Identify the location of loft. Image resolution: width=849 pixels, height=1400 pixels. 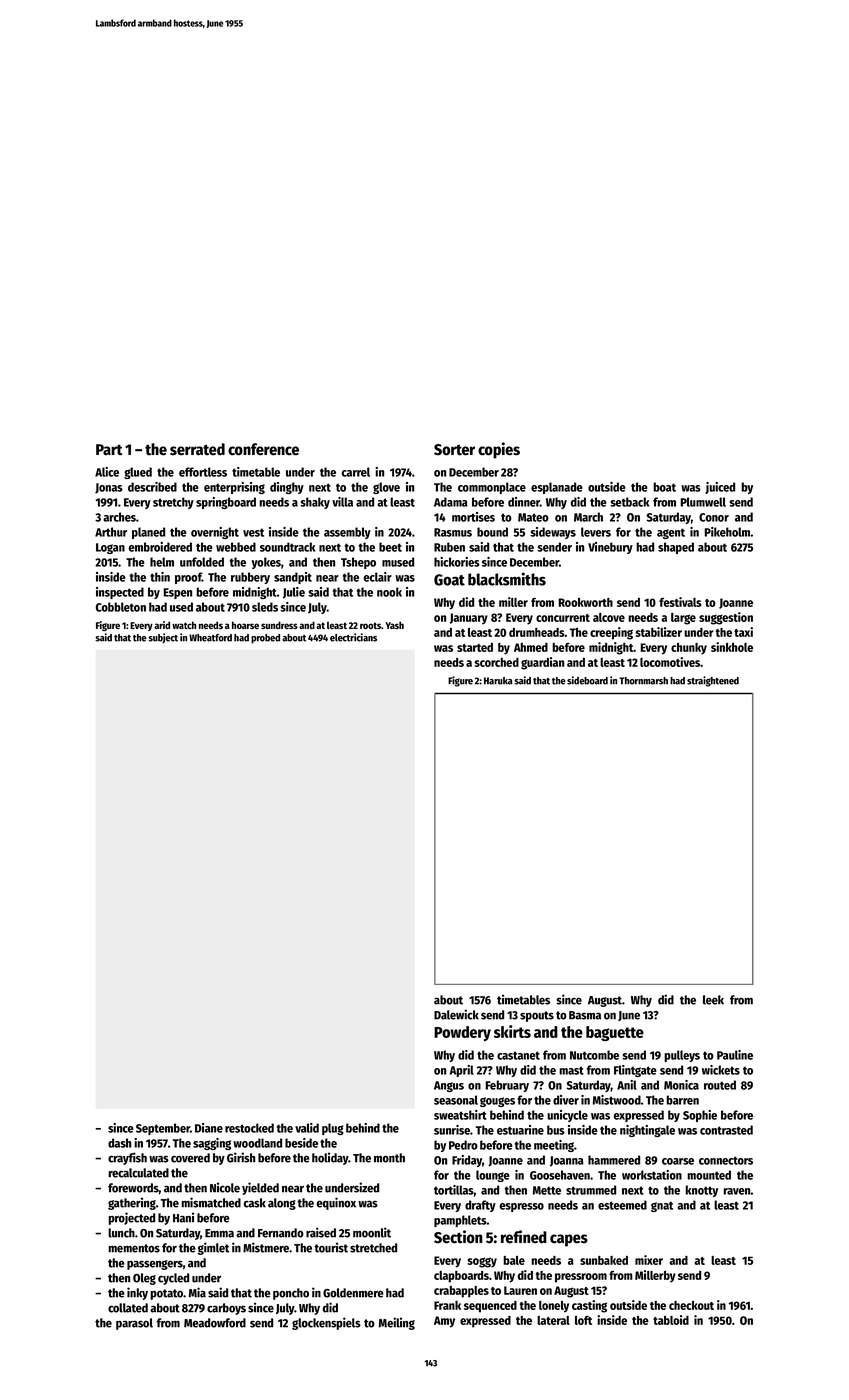
(583, 1320).
